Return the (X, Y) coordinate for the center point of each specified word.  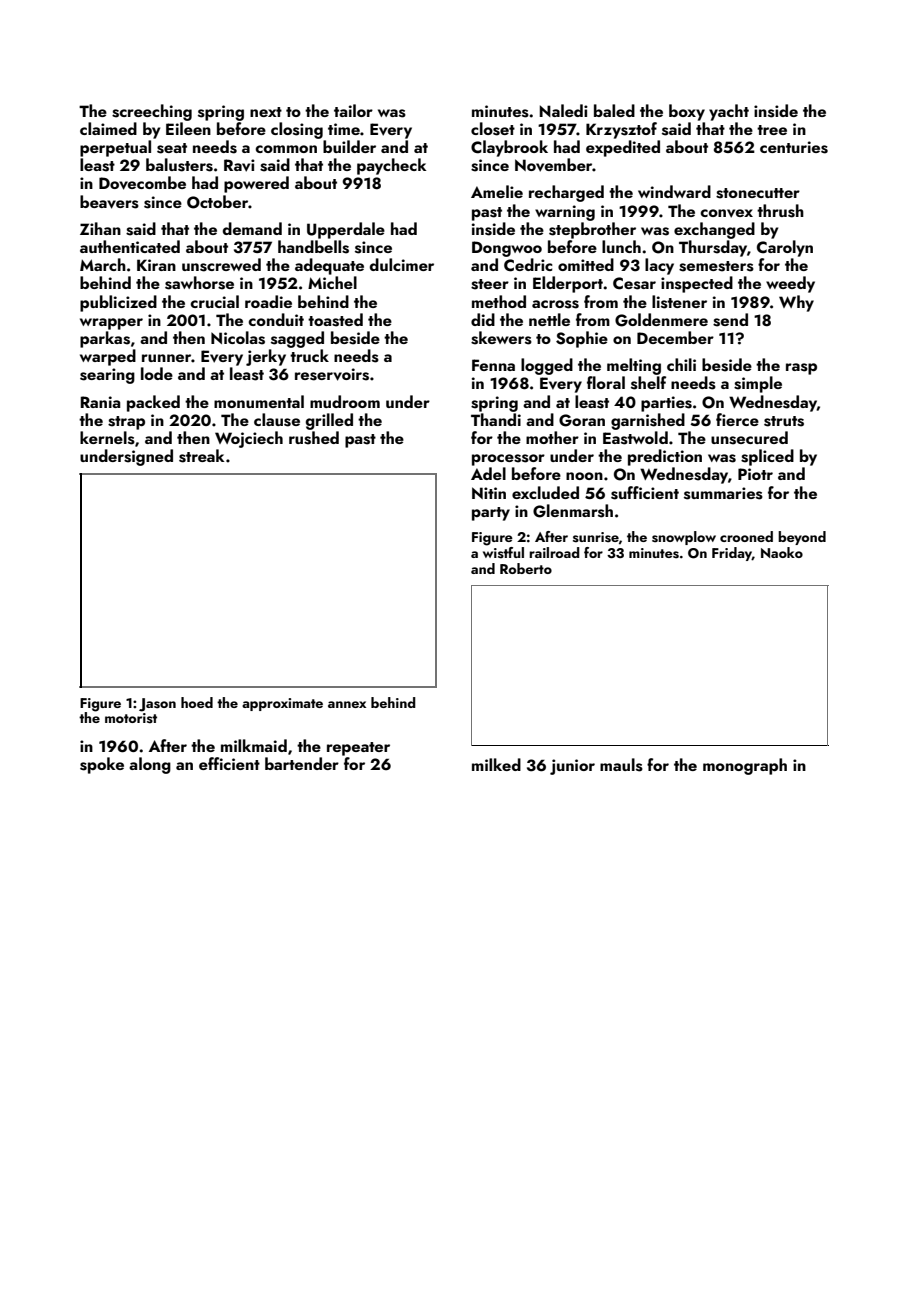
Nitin (489, 493)
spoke (102, 765)
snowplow (684, 538)
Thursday (713, 248)
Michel (332, 282)
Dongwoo (507, 249)
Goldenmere (661, 320)
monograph (745, 766)
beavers (109, 202)
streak (201, 456)
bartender (302, 763)
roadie (268, 301)
